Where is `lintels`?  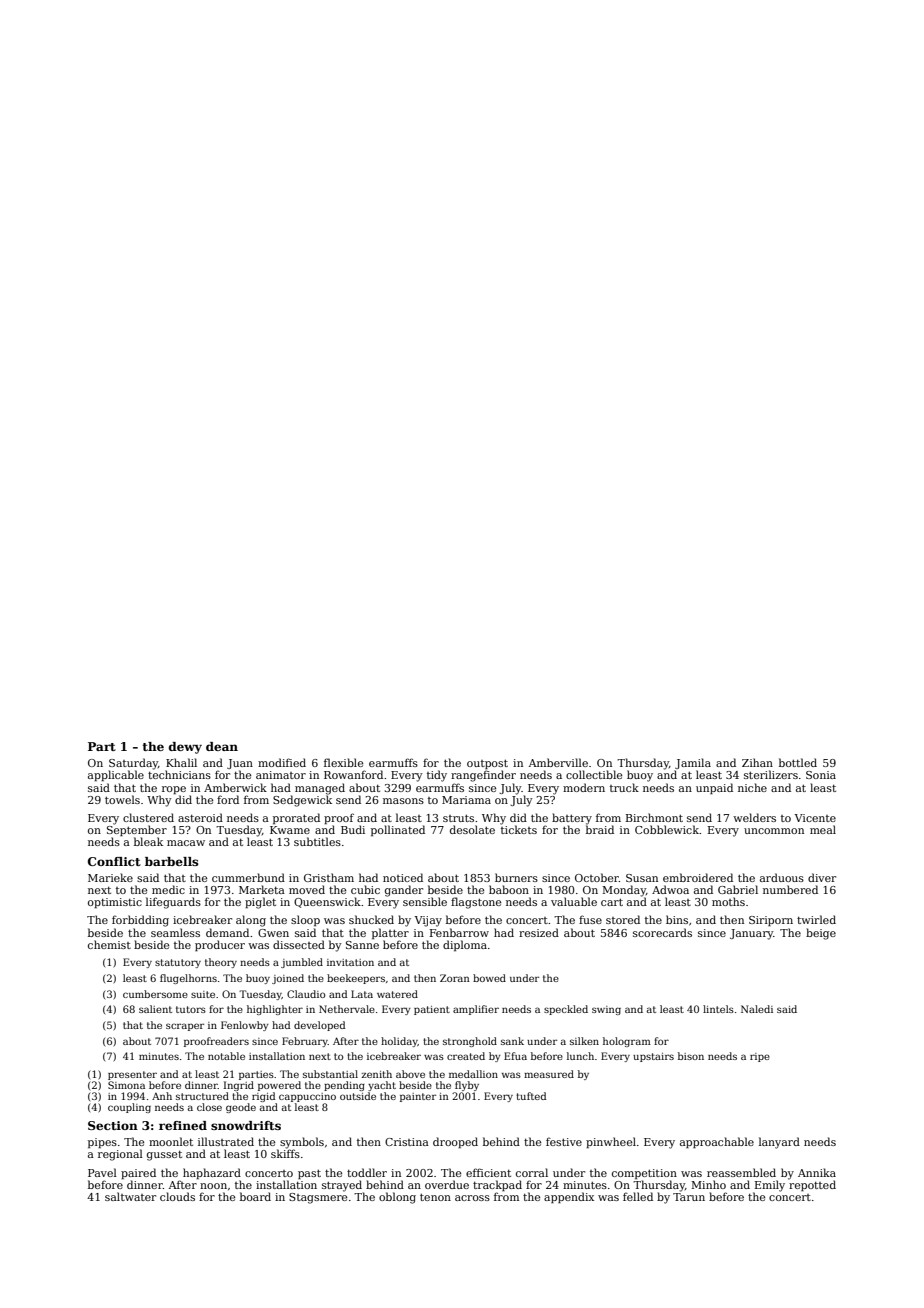 lintels is located at coordinates (718, 1009).
